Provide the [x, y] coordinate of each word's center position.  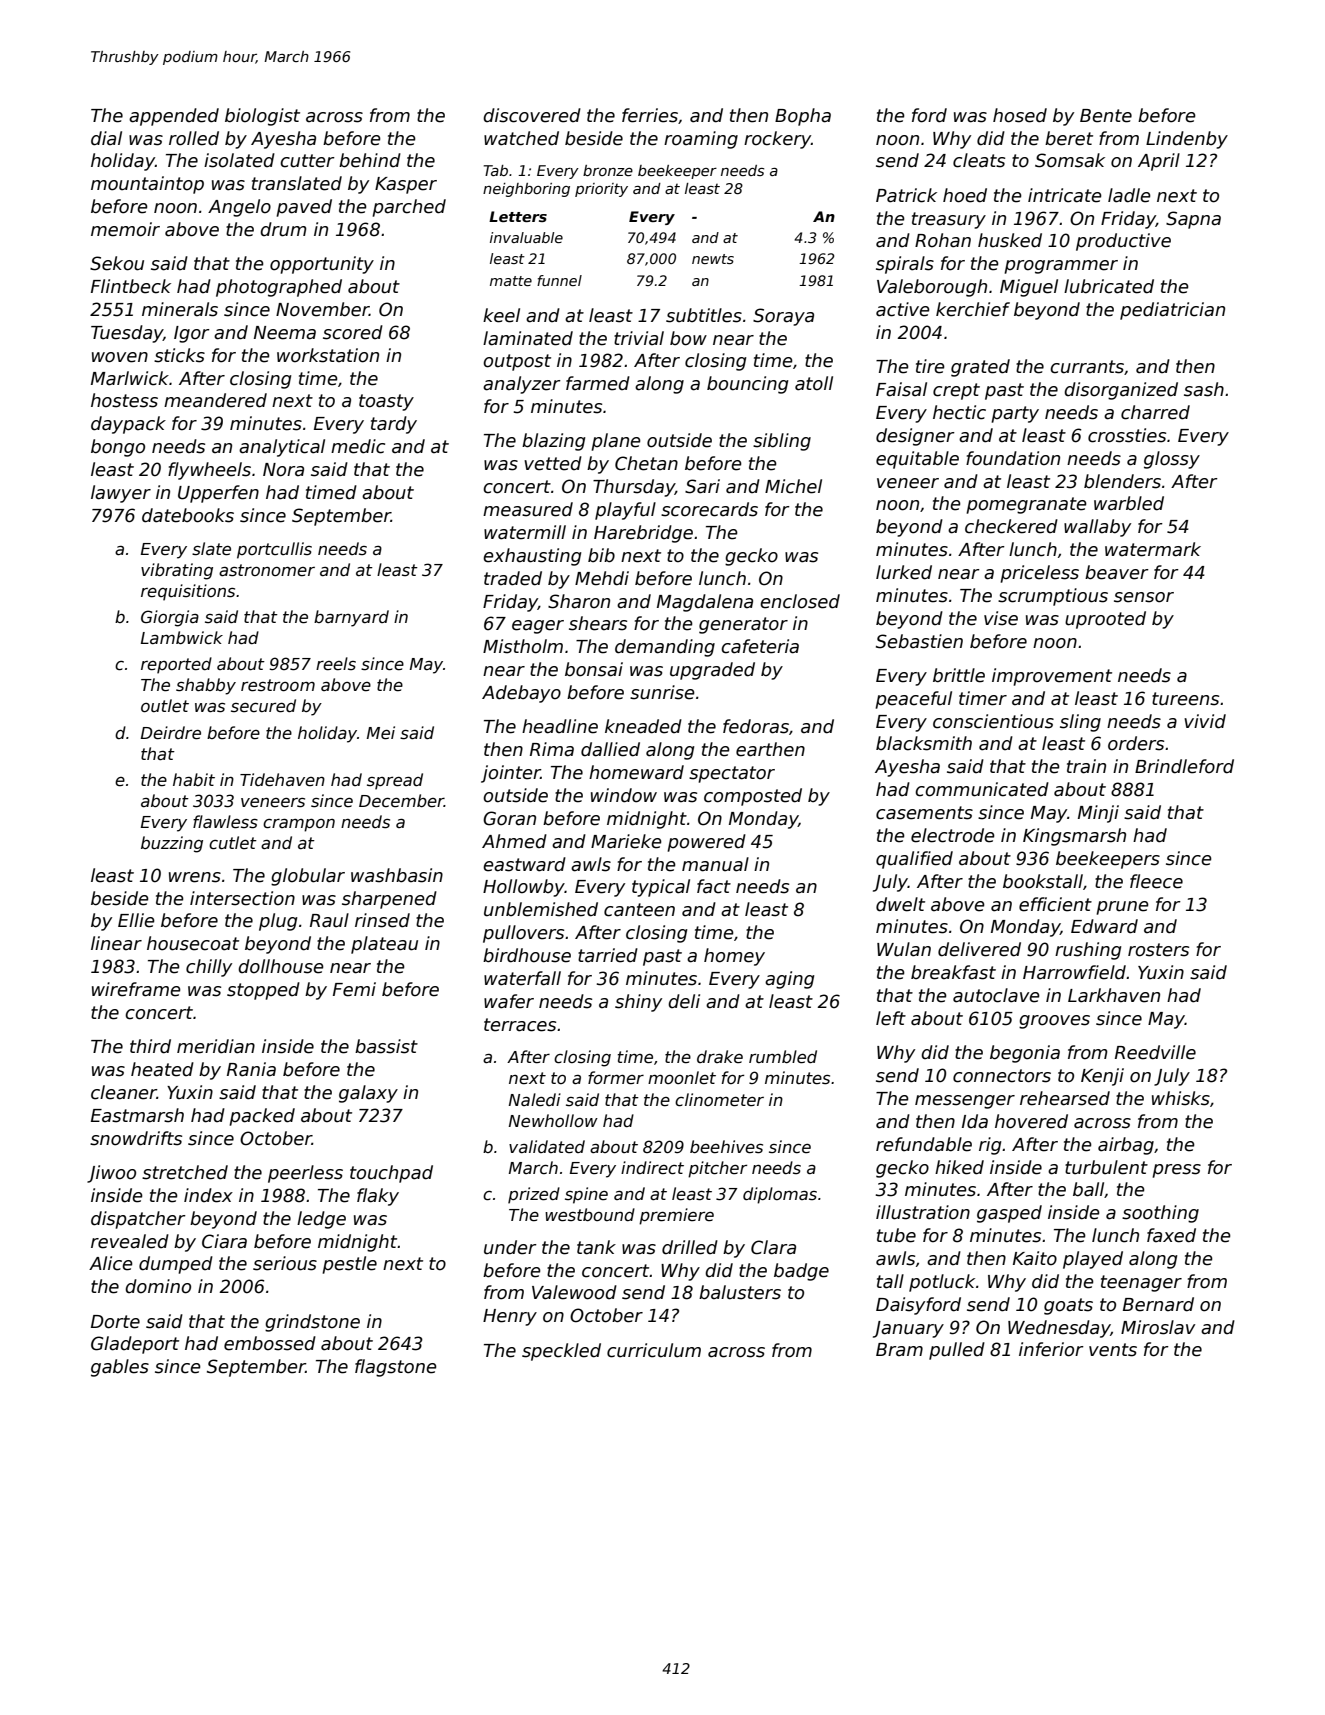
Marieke [626, 841]
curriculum [654, 1350]
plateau [384, 945]
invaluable [526, 237]
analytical [282, 448]
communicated [982, 789]
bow [688, 338]
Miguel [1029, 288]
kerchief [973, 309]
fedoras [756, 726]
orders [1136, 743]
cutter [307, 161]
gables [120, 1368]
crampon [299, 825]
